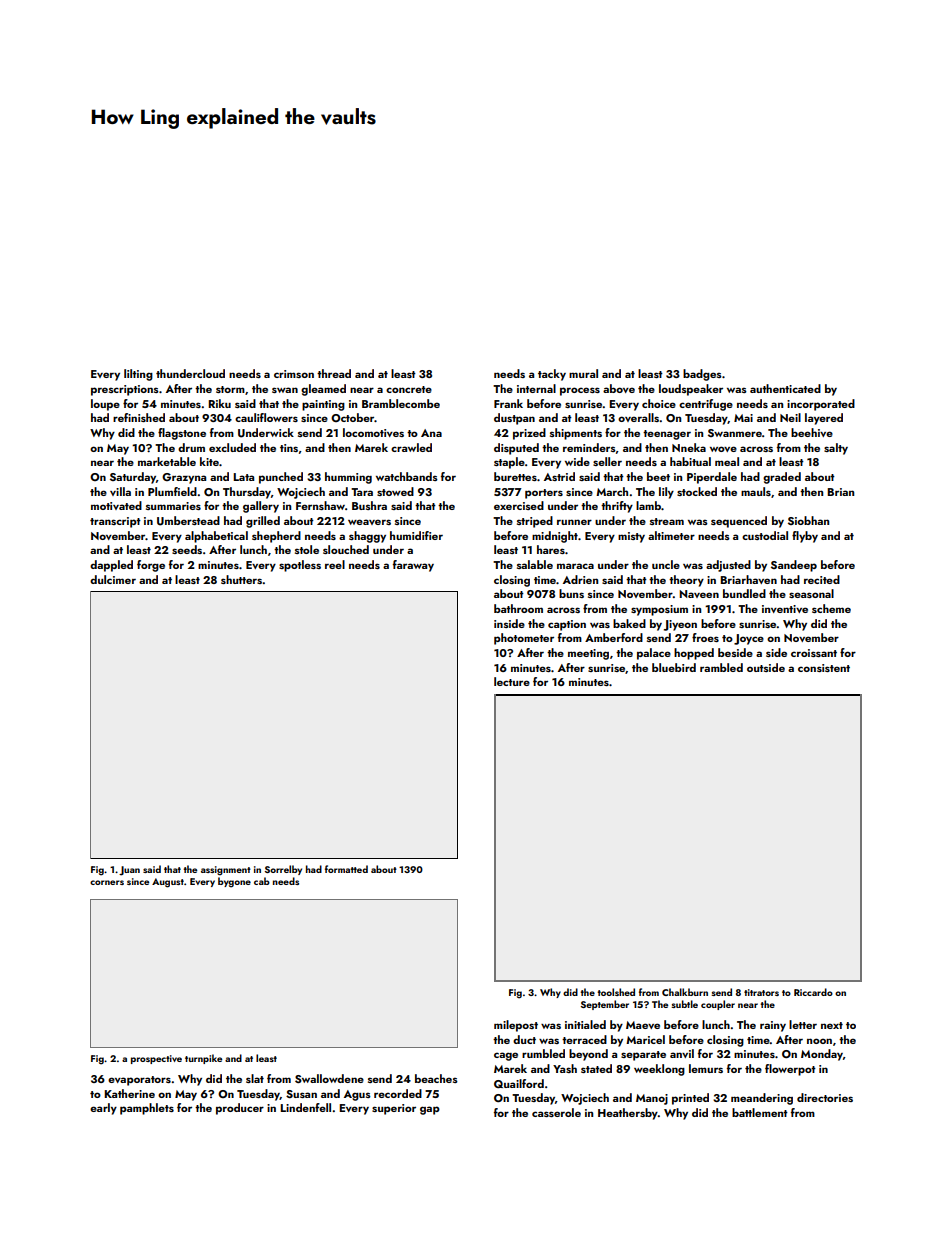  What do you see at coordinates (574, 522) in the screenshot?
I see `runner` at bounding box center [574, 522].
